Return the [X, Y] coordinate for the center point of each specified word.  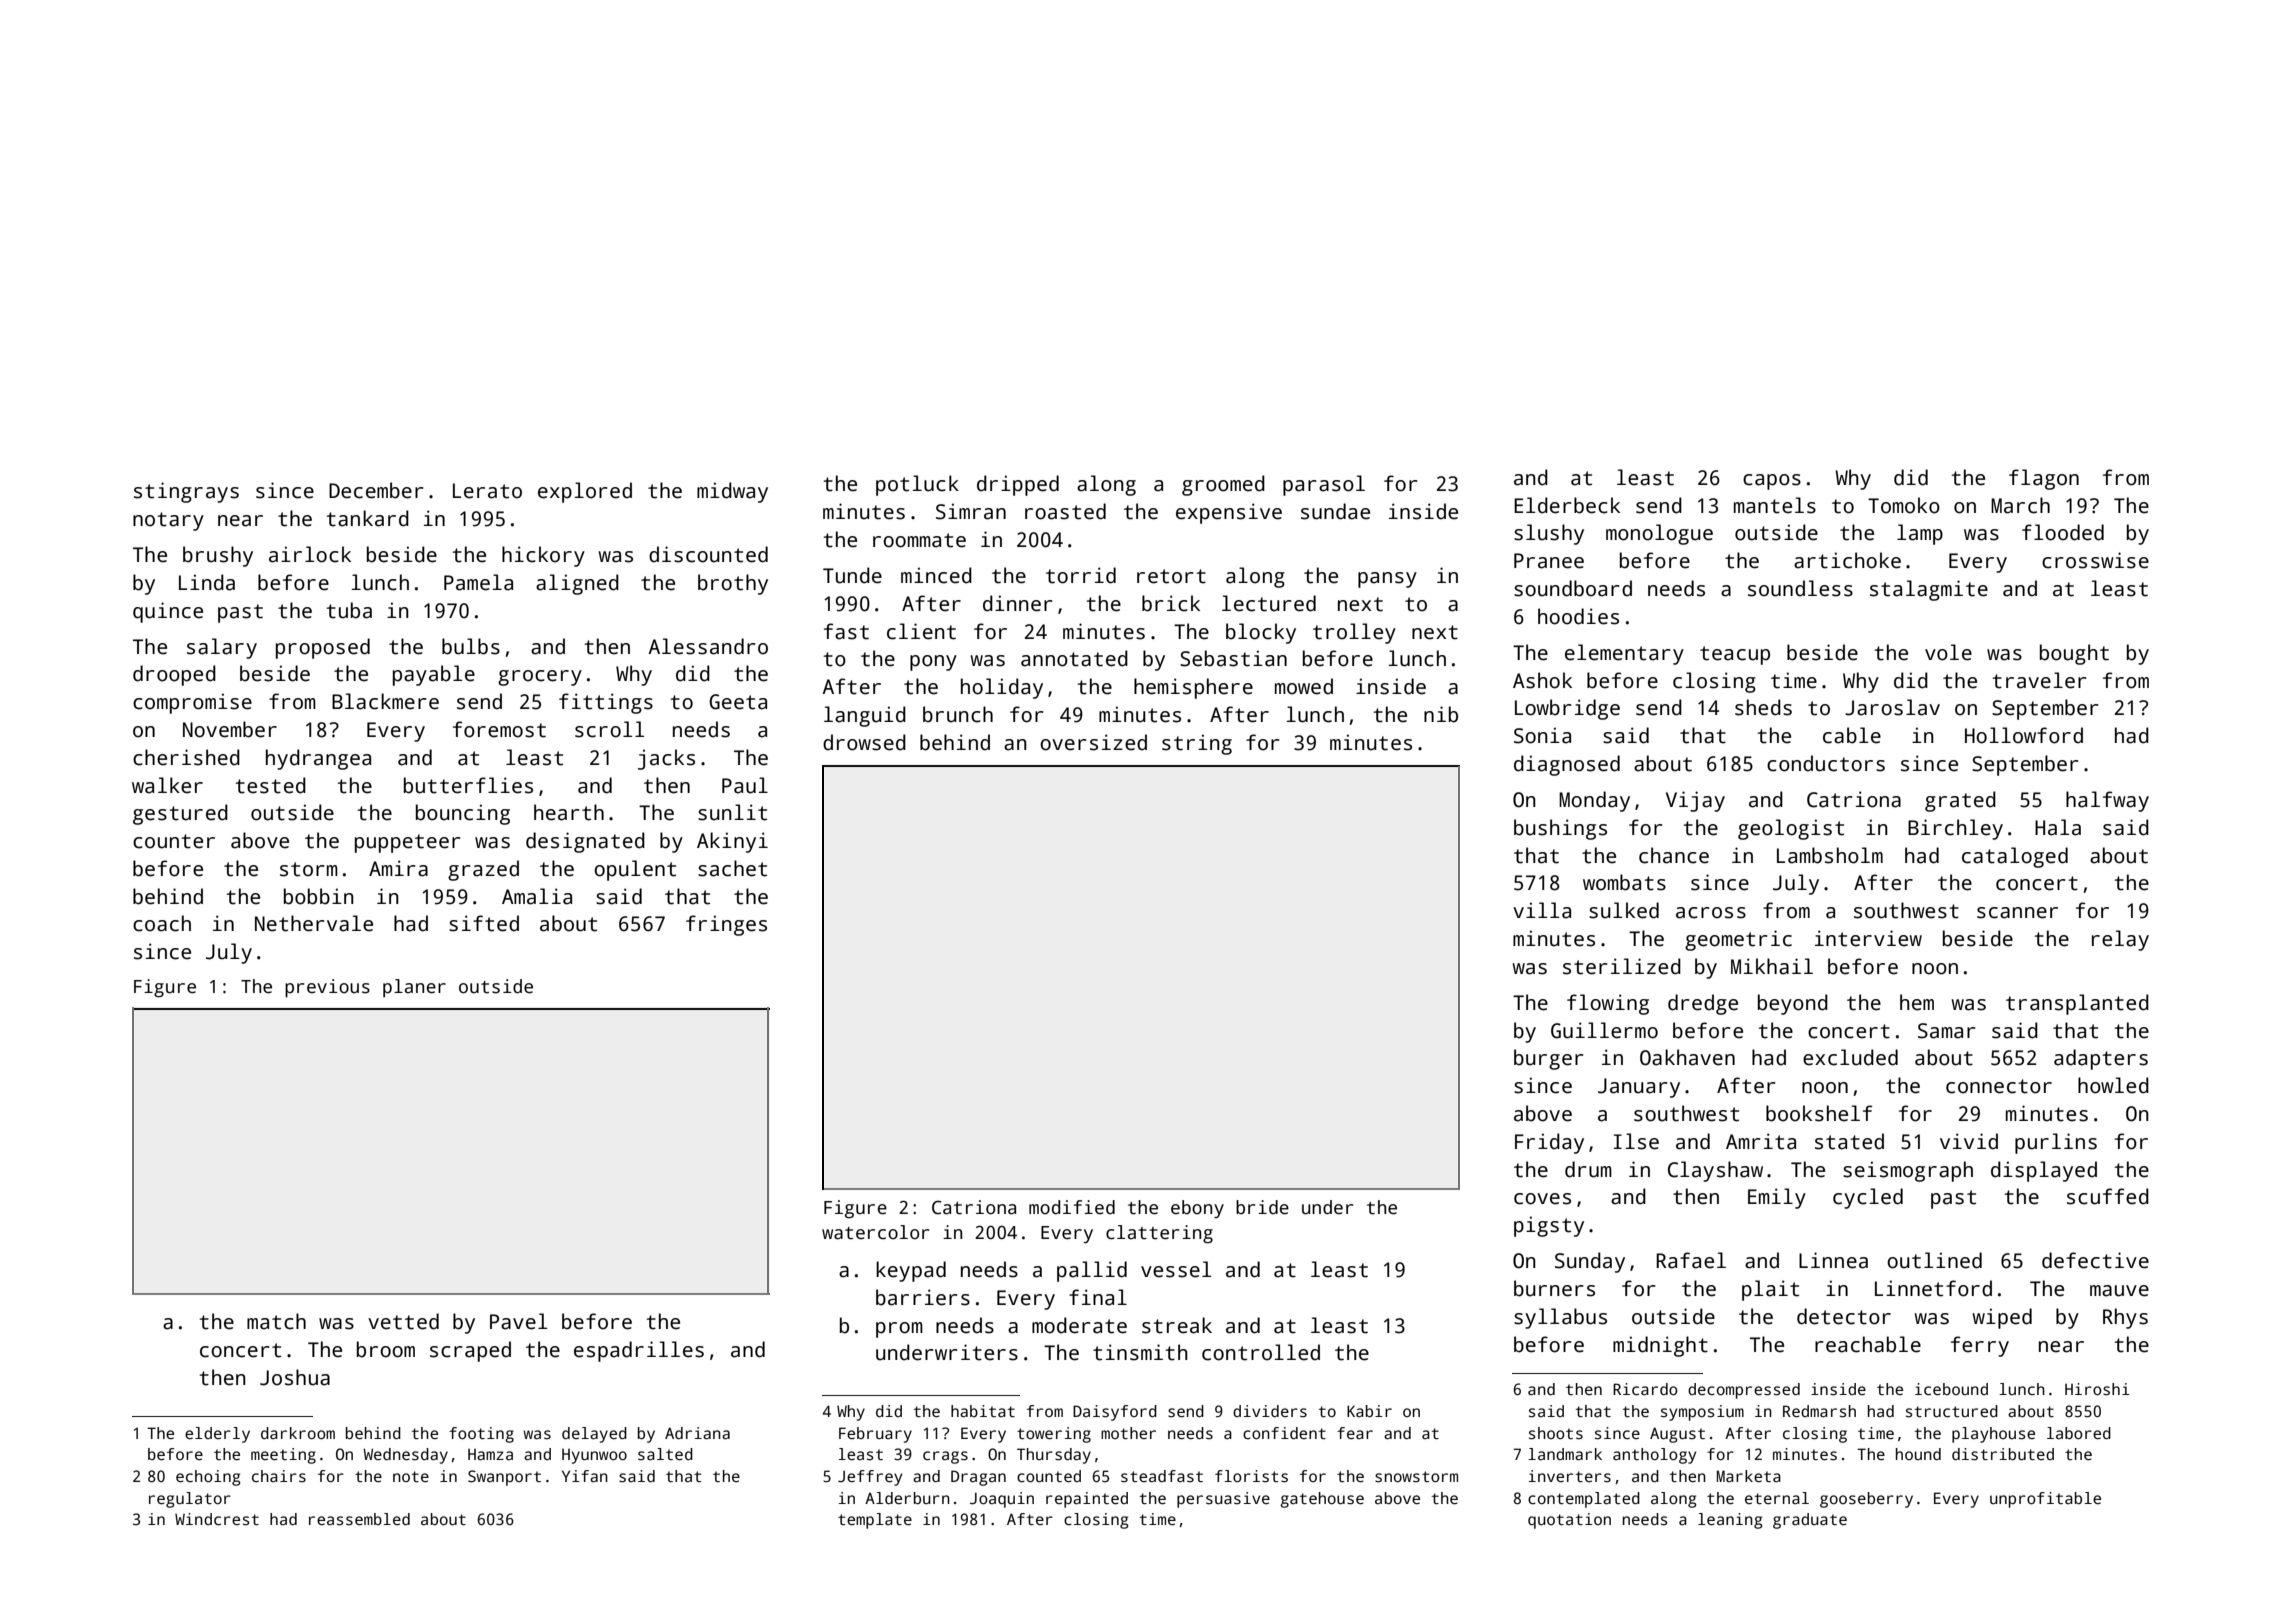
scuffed [2108, 1196]
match [276, 1321]
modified [1072, 1207]
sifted [484, 923]
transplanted [2077, 1004]
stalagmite [1929, 590]
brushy [218, 556]
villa [1542, 910]
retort [1171, 576]
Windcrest [217, 1519]
